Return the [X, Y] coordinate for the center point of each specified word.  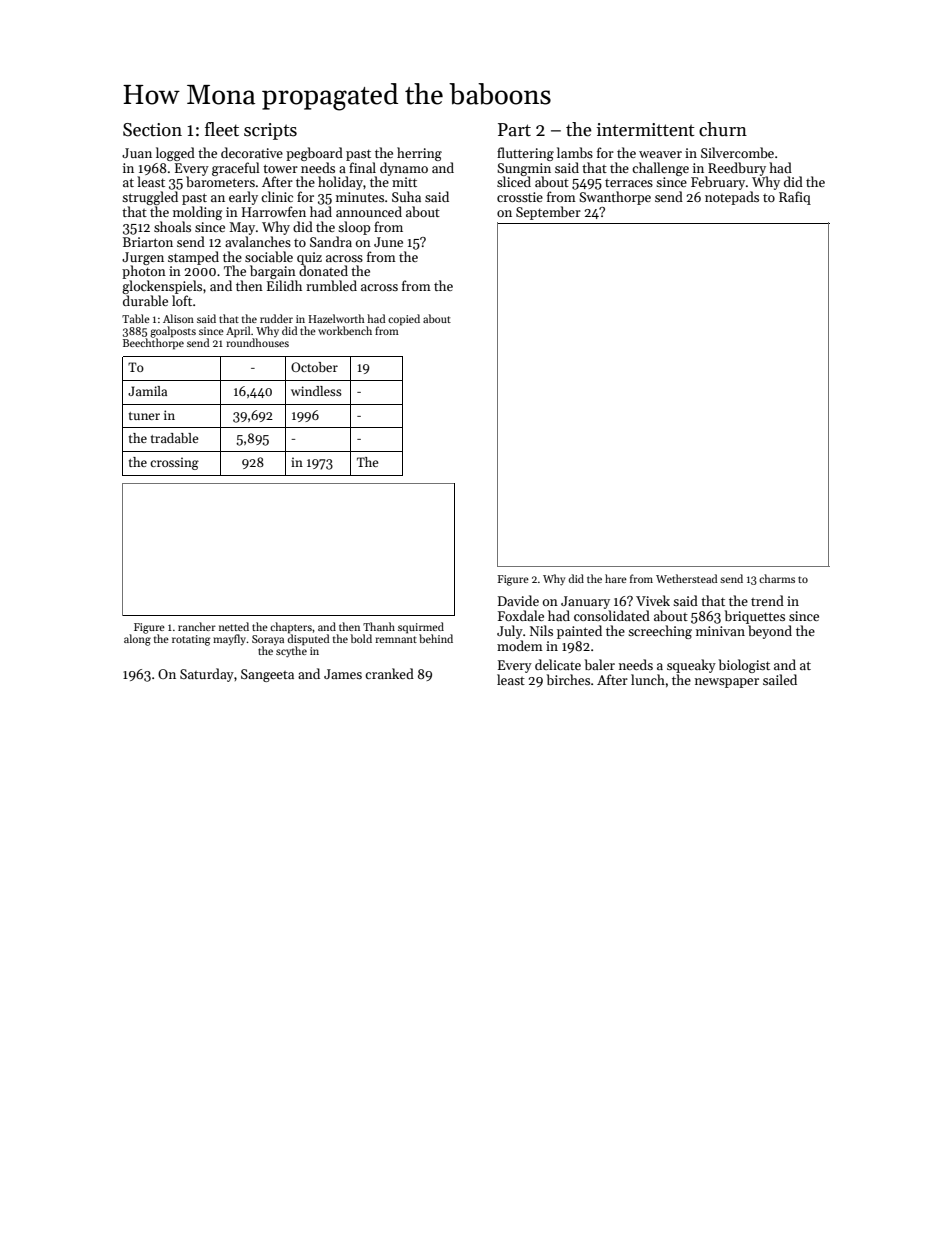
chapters [291, 628]
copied [404, 320]
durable [145, 300]
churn [723, 129]
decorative [252, 152]
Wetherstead [686, 578]
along [137, 640]
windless [316, 391]
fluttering [525, 154]
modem [520, 645]
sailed [780, 679]
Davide [518, 600]
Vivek [653, 600]
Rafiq [795, 198]
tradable [174, 438]
